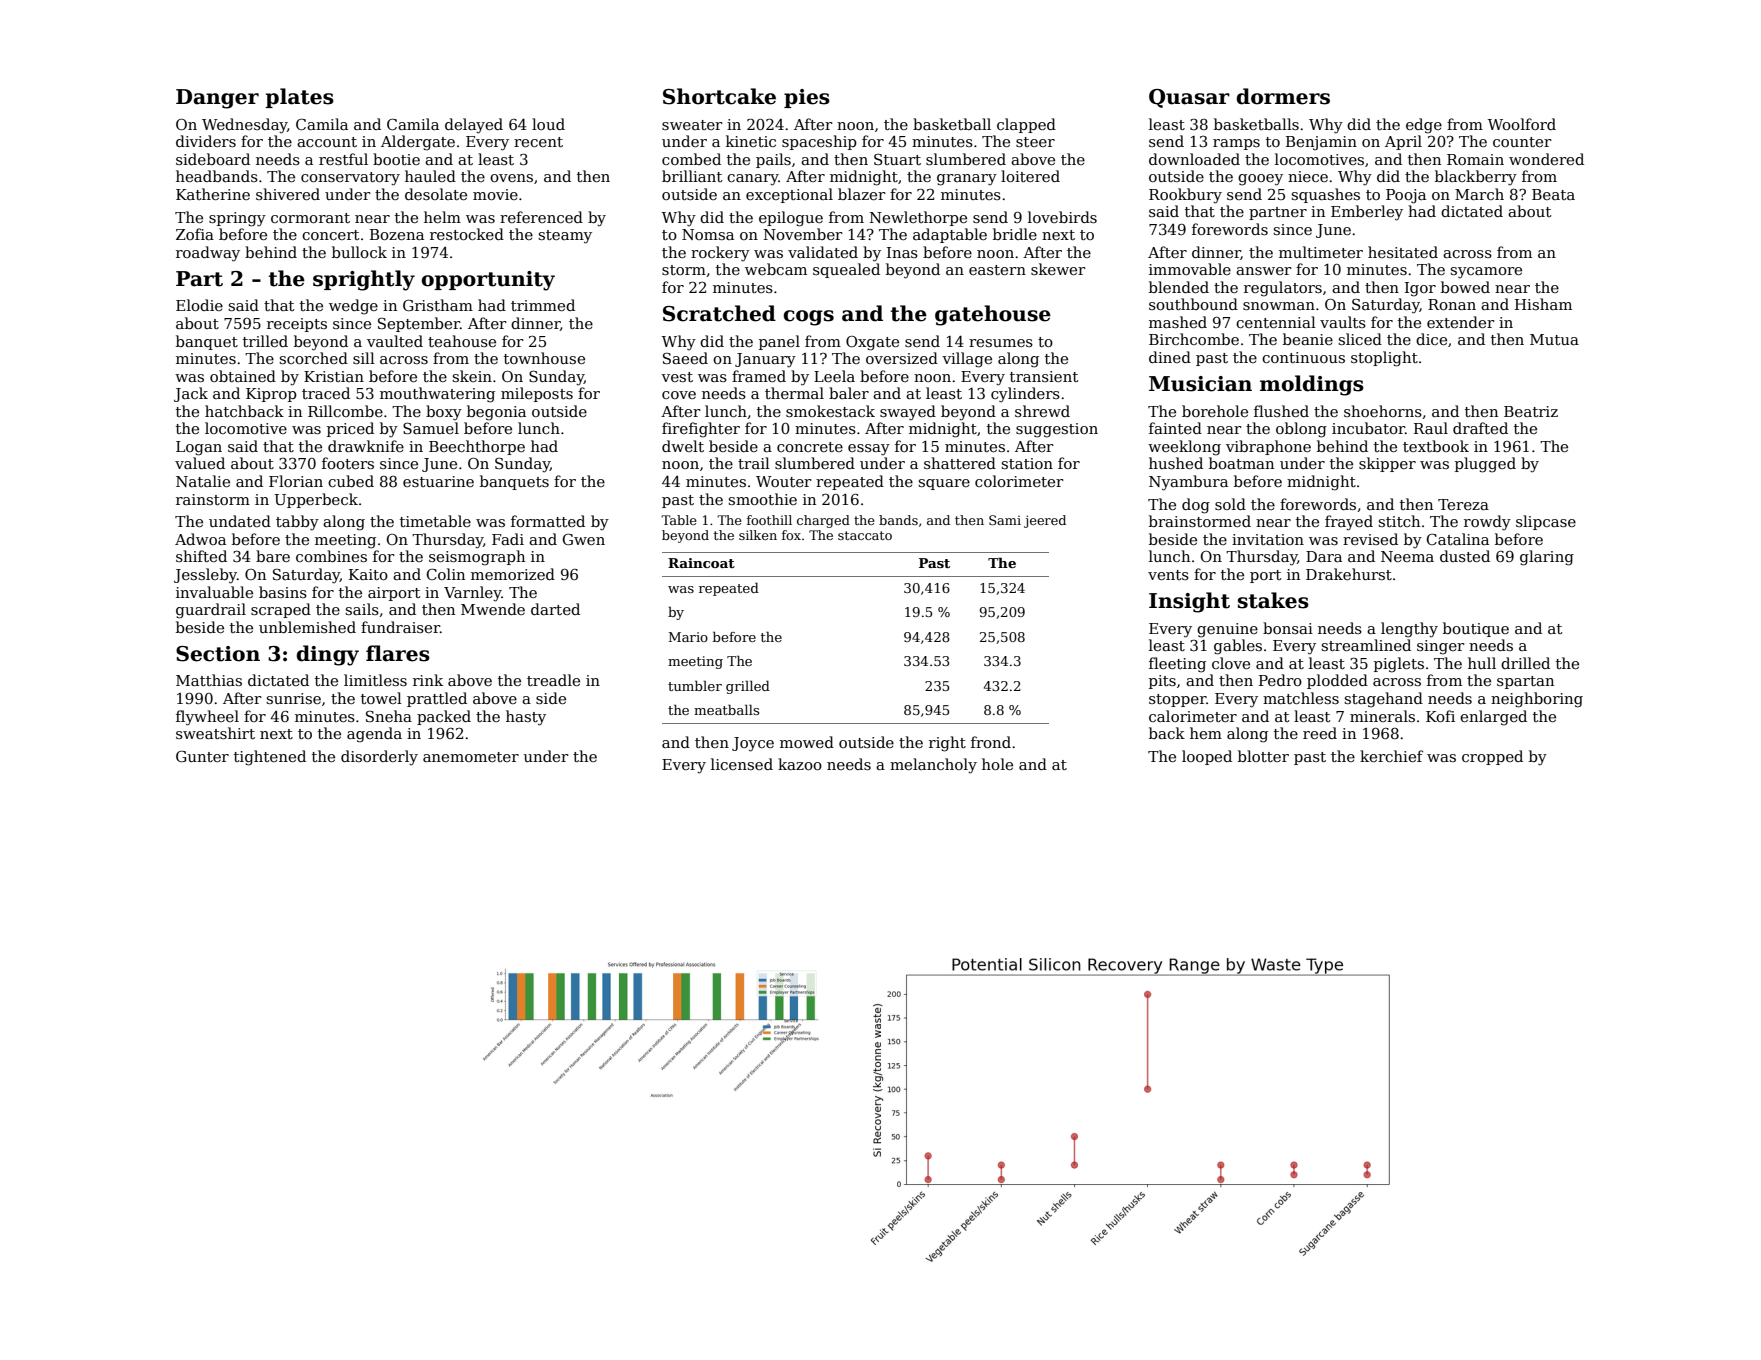 The image size is (1761, 1360). I want to click on sunrise, so click(293, 698).
